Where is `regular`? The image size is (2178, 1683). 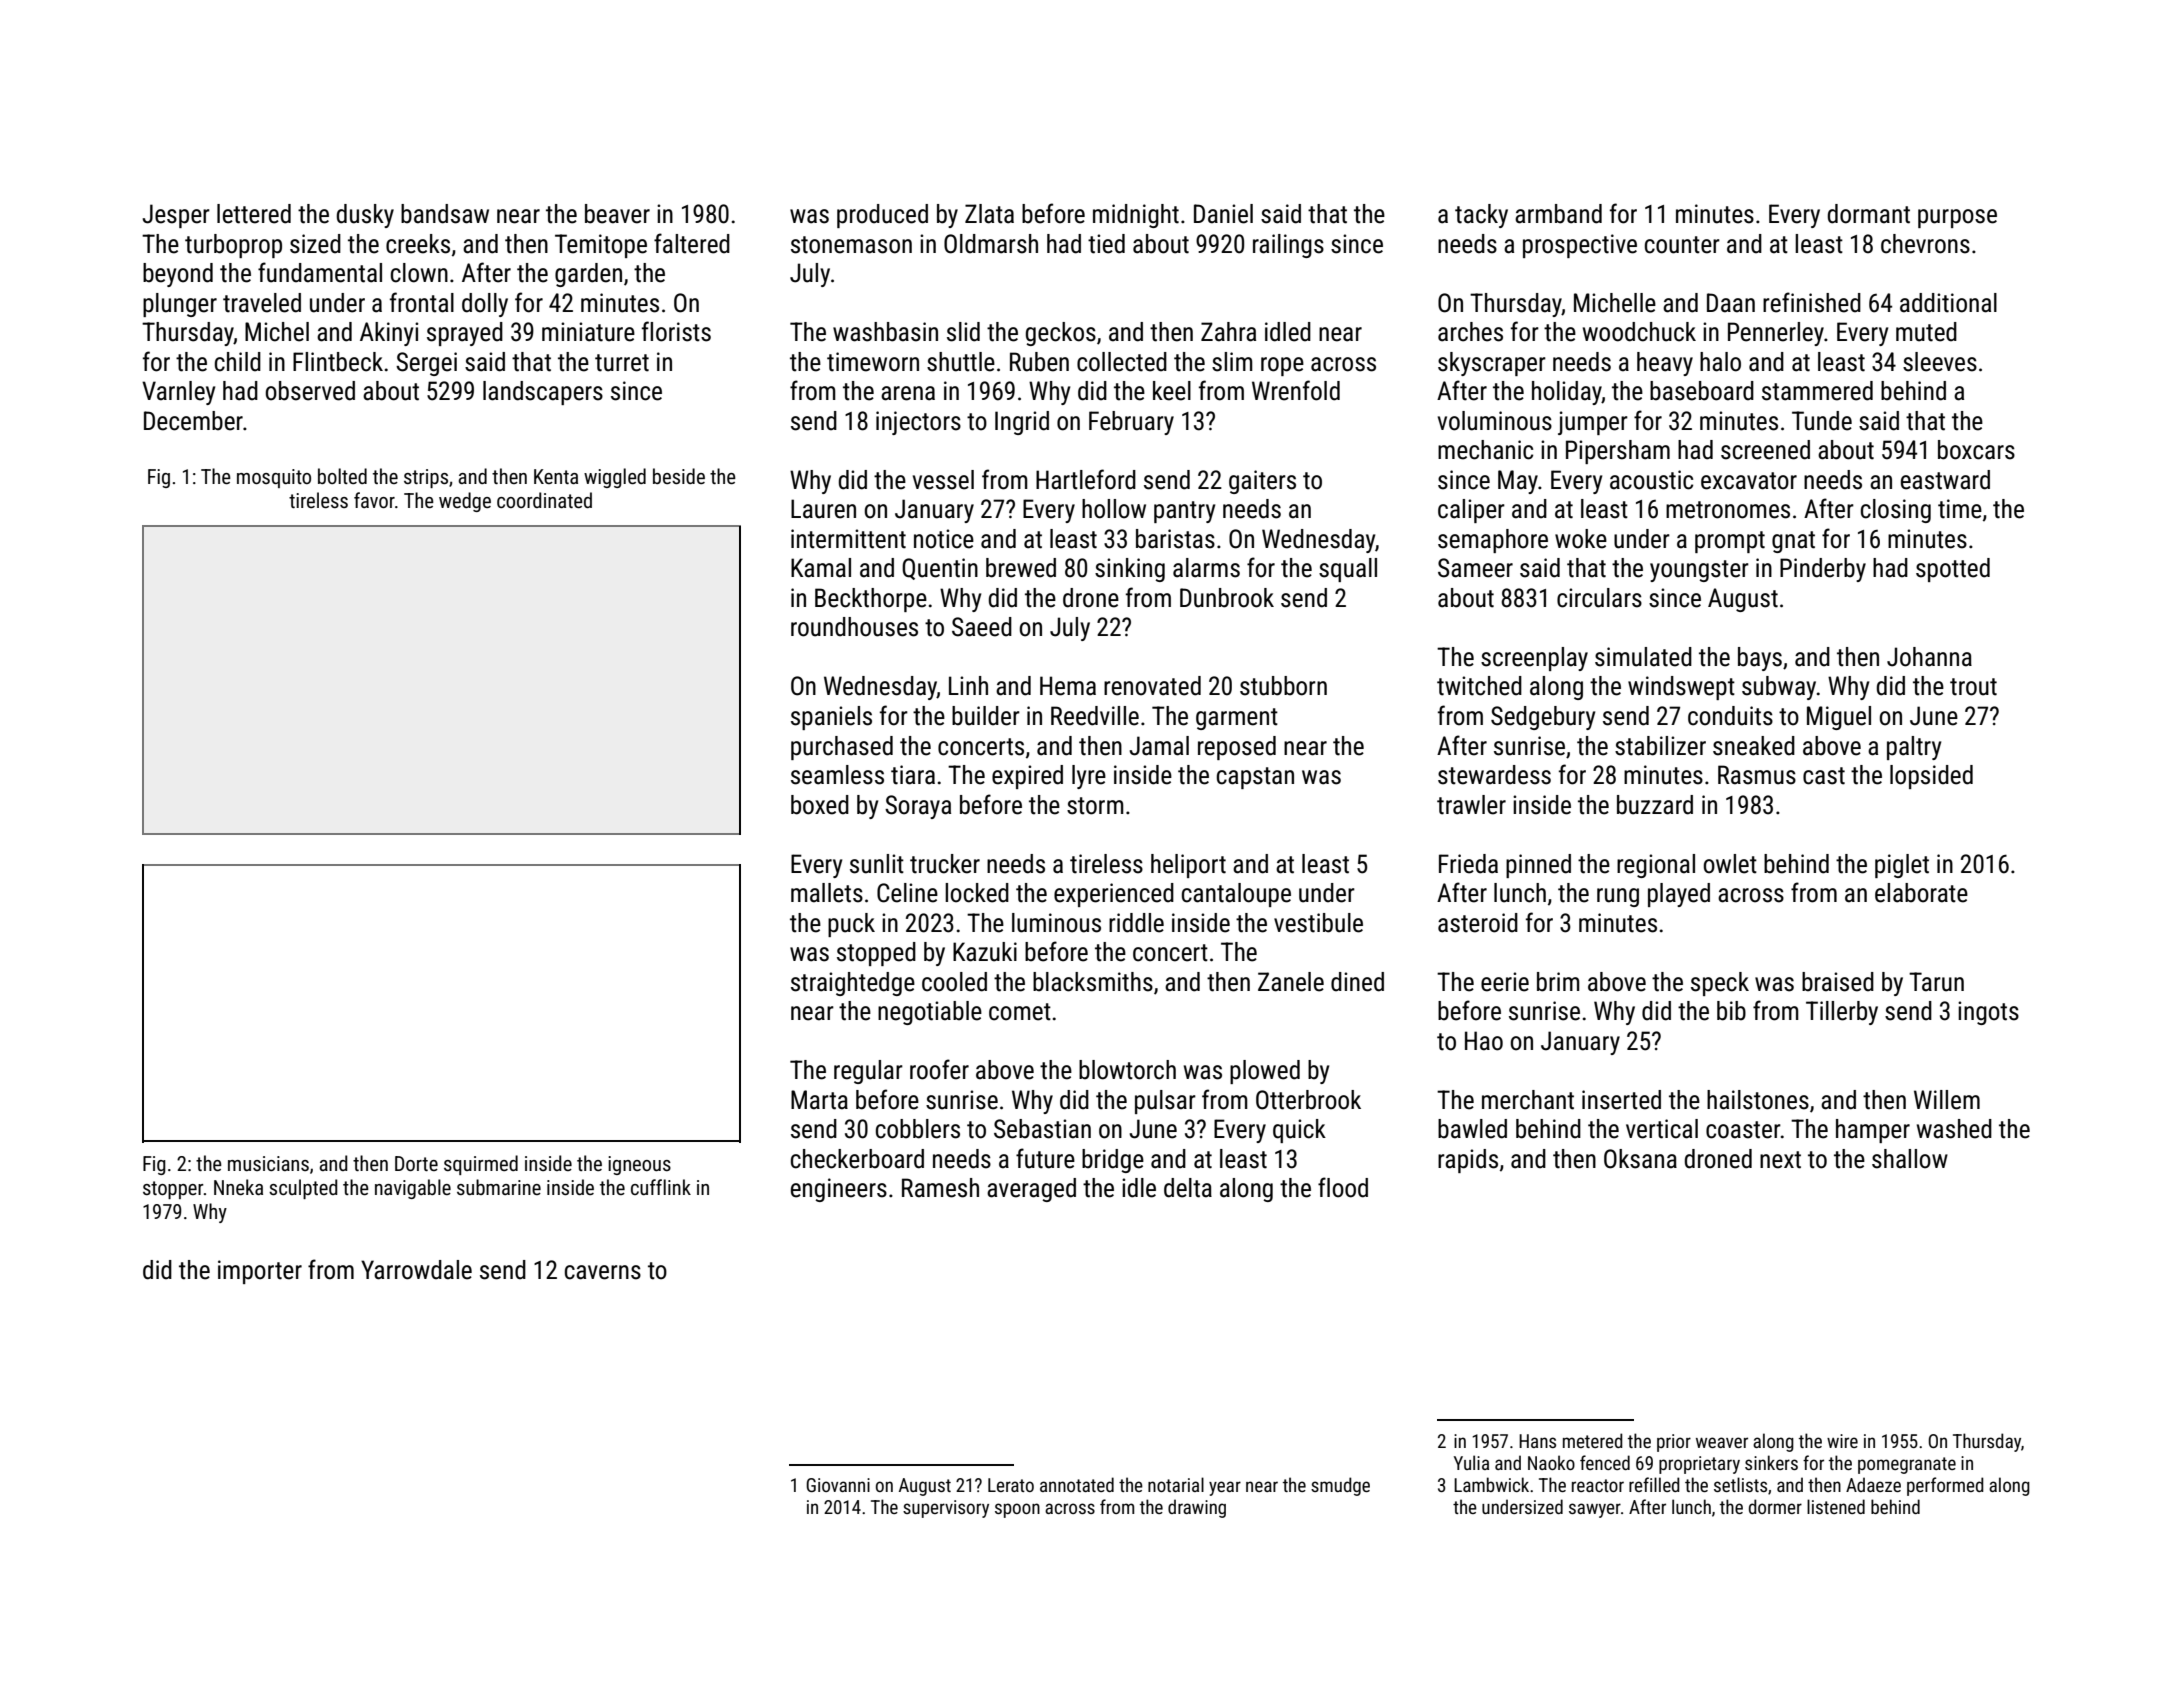
regular is located at coordinates (868, 1072).
